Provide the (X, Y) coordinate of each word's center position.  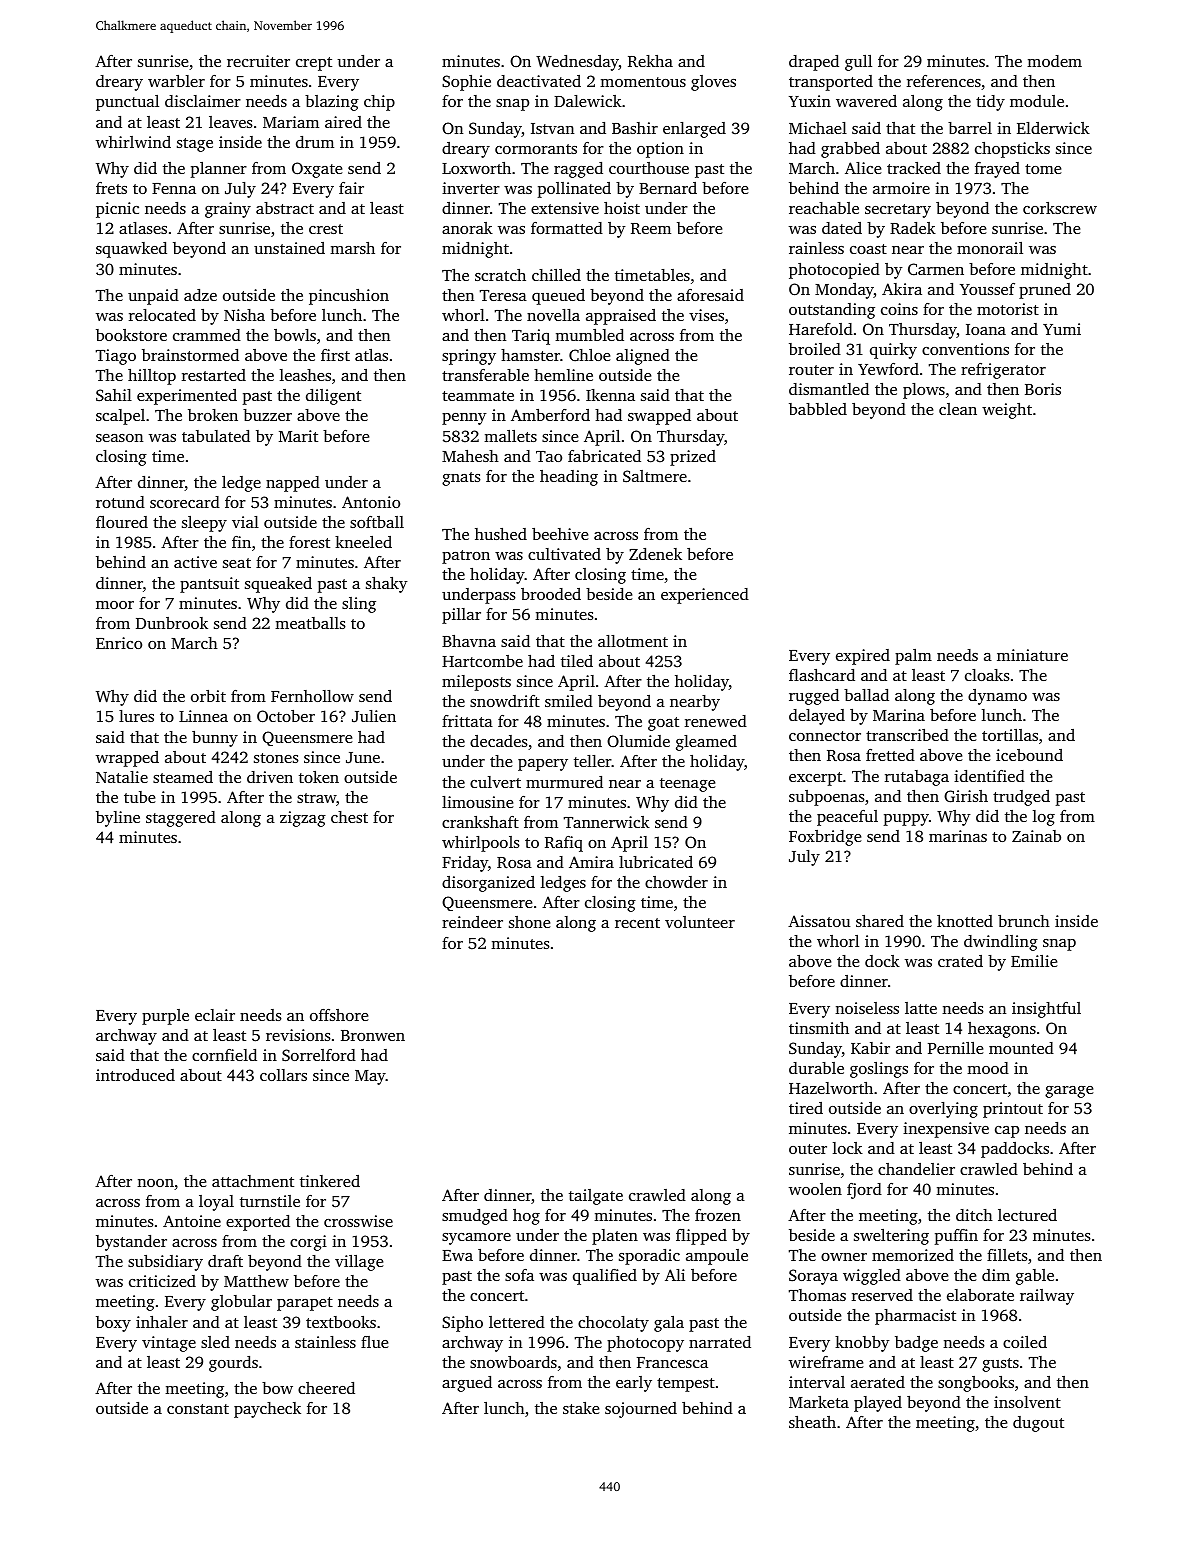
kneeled (363, 542)
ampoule (717, 1257)
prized (693, 458)
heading (569, 478)
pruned (1045, 291)
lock (848, 1148)
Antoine (192, 1221)
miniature (1032, 655)
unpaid (153, 297)
